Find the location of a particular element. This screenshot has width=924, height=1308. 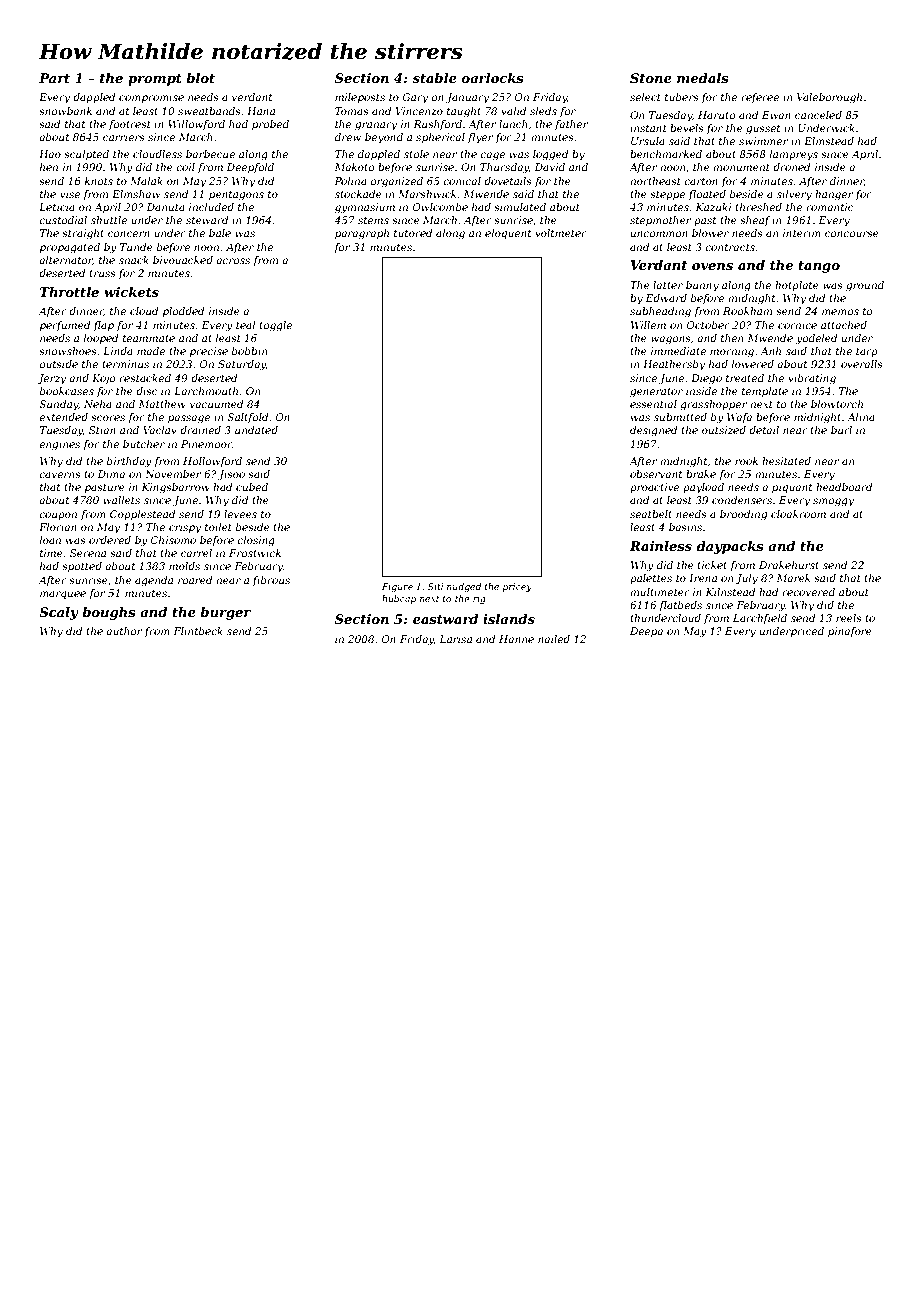

Stone is located at coordinates (651, 78).
